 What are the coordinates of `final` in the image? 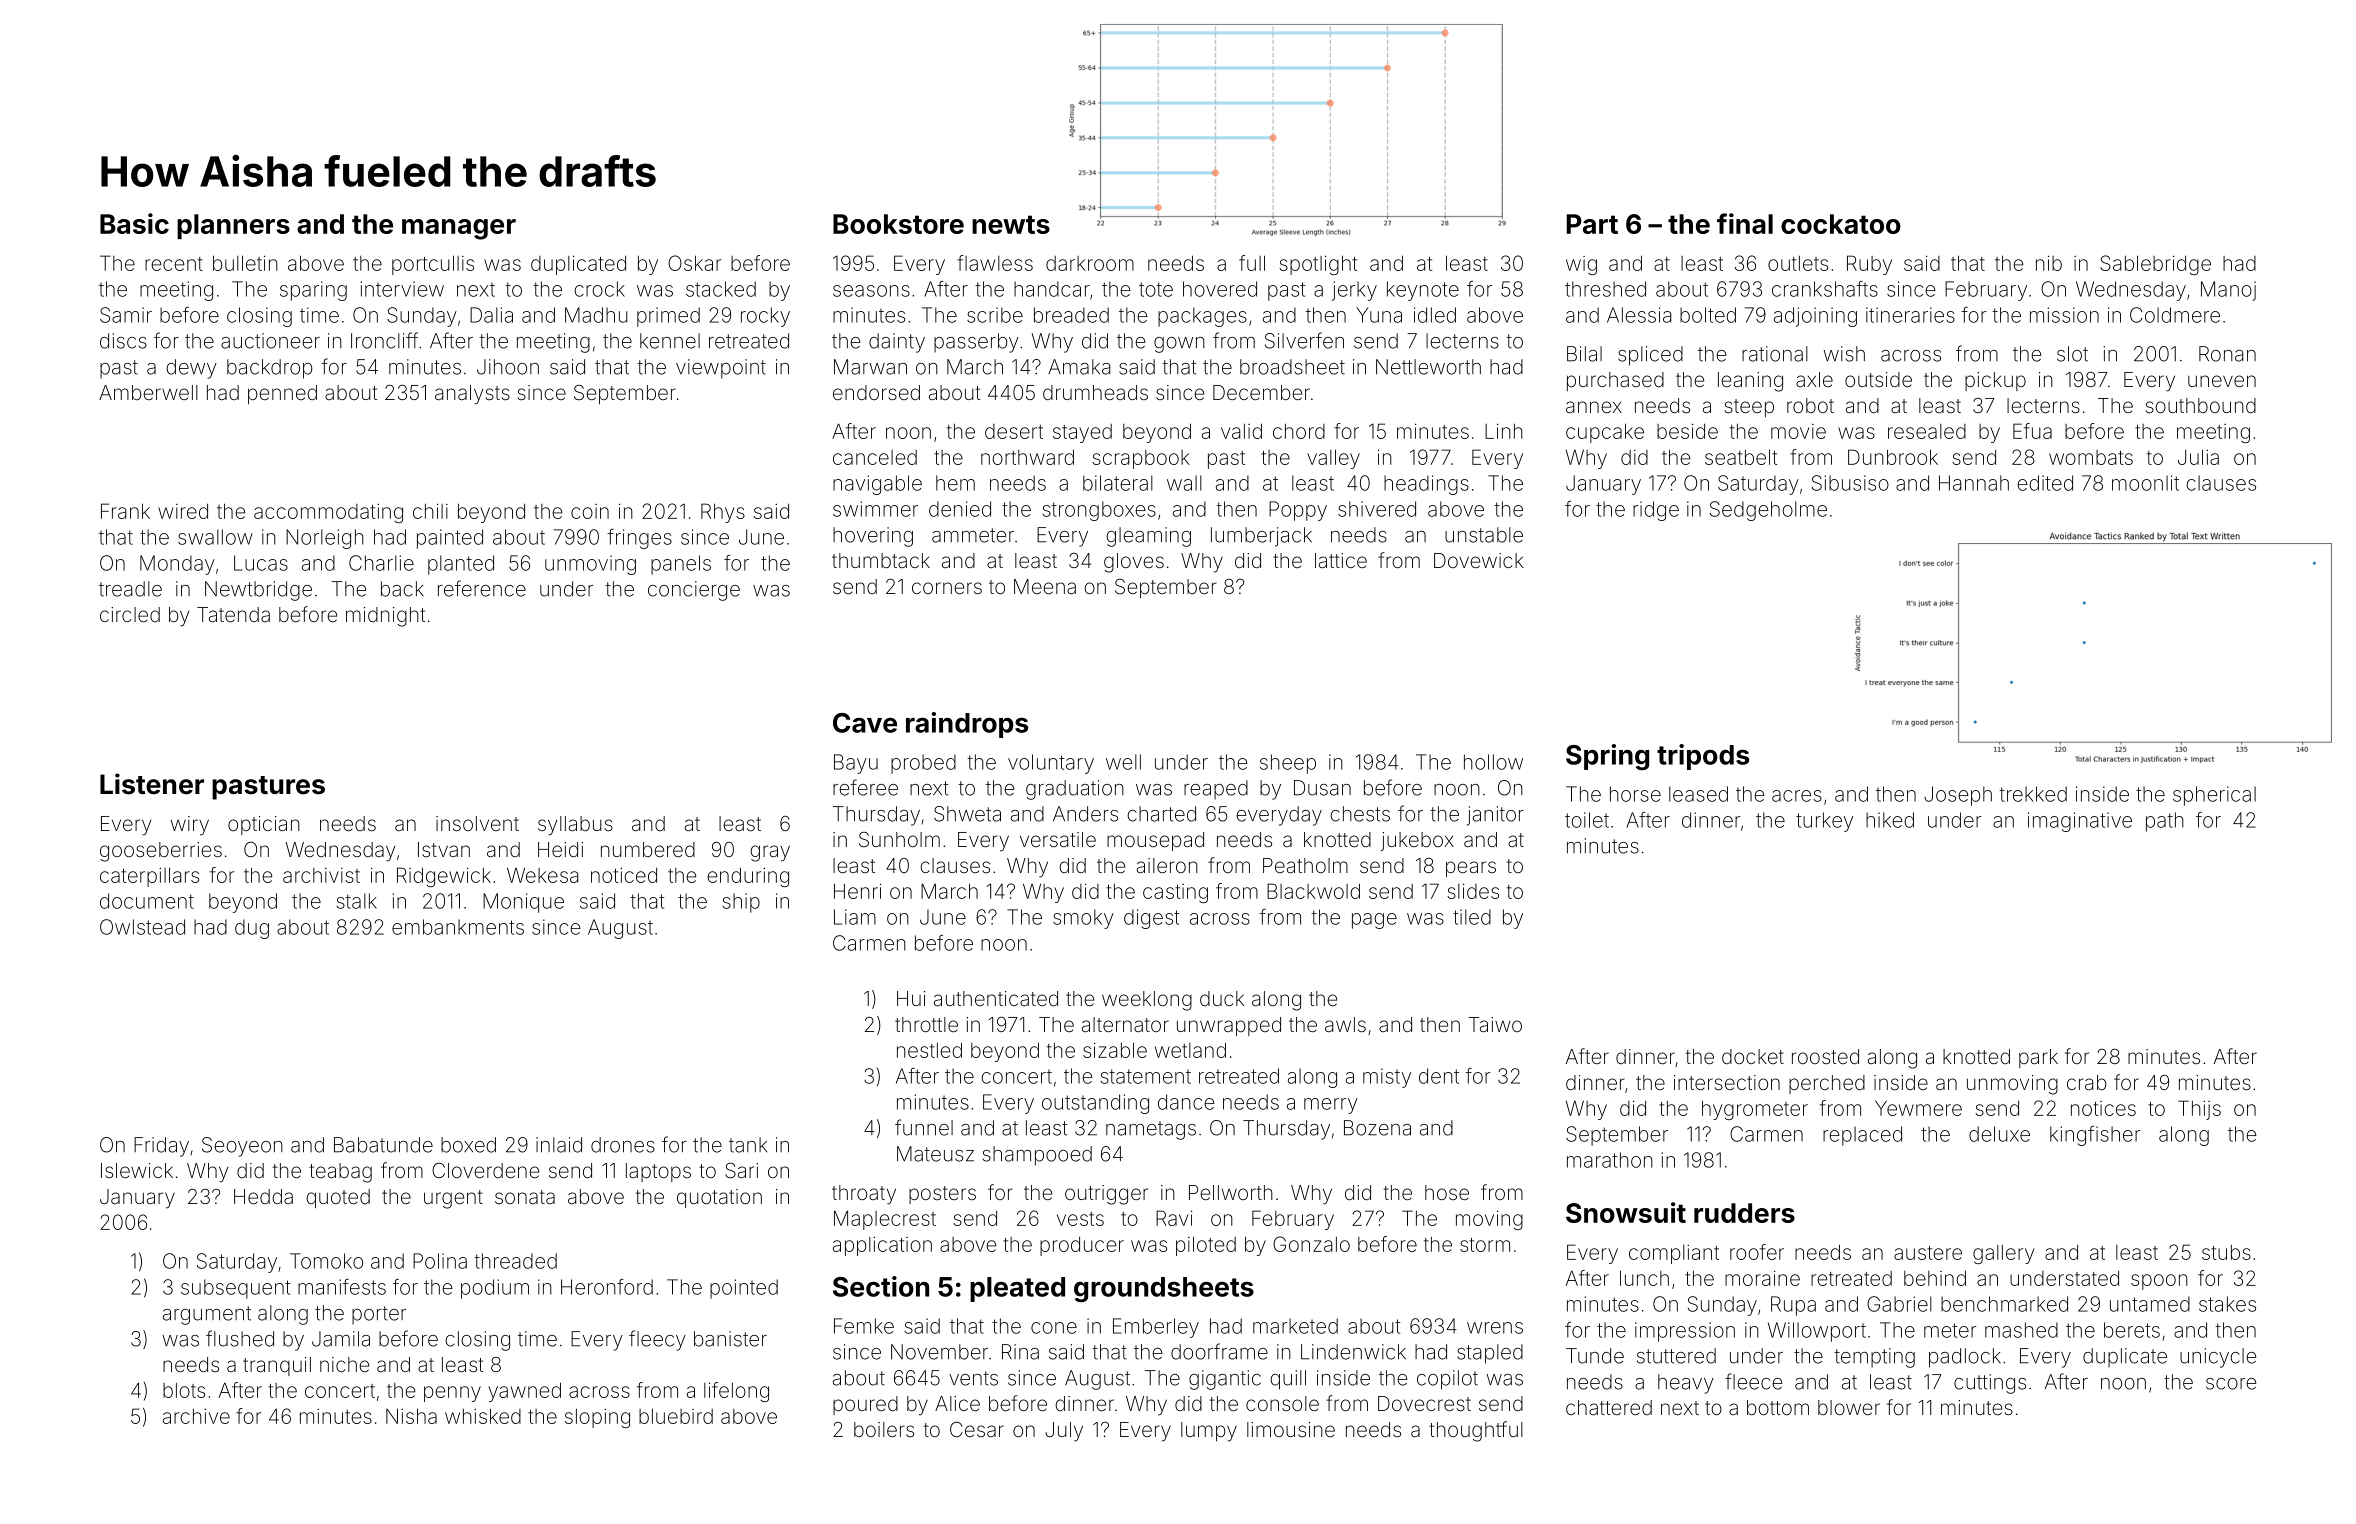 It's located at (1745, 223).
